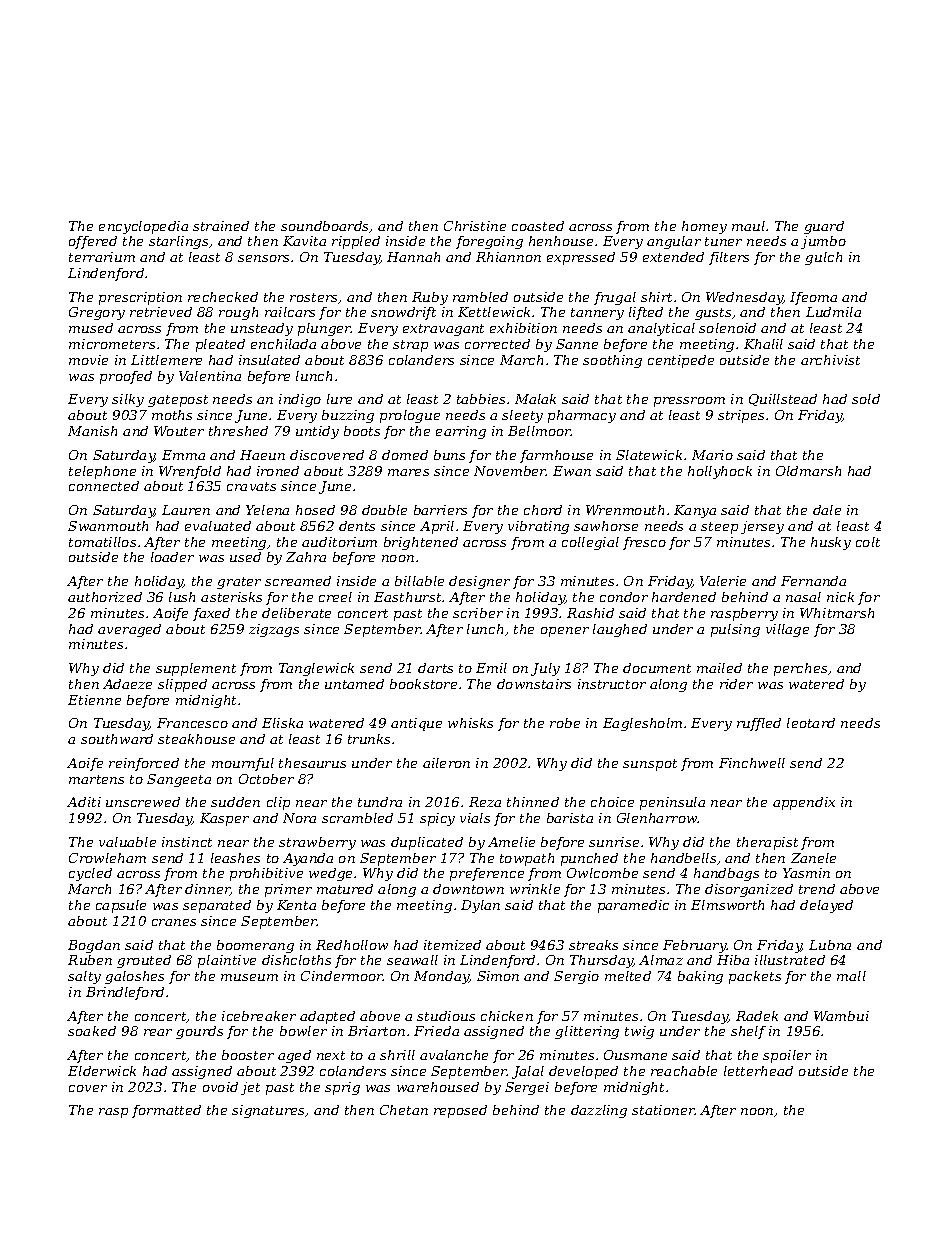 Image resolution: width=952 pixels, height=1233 pixels. What do you see at coordinates (487, 874) in the screenshot?
I see `preference` at bounding box center [487, 874].
